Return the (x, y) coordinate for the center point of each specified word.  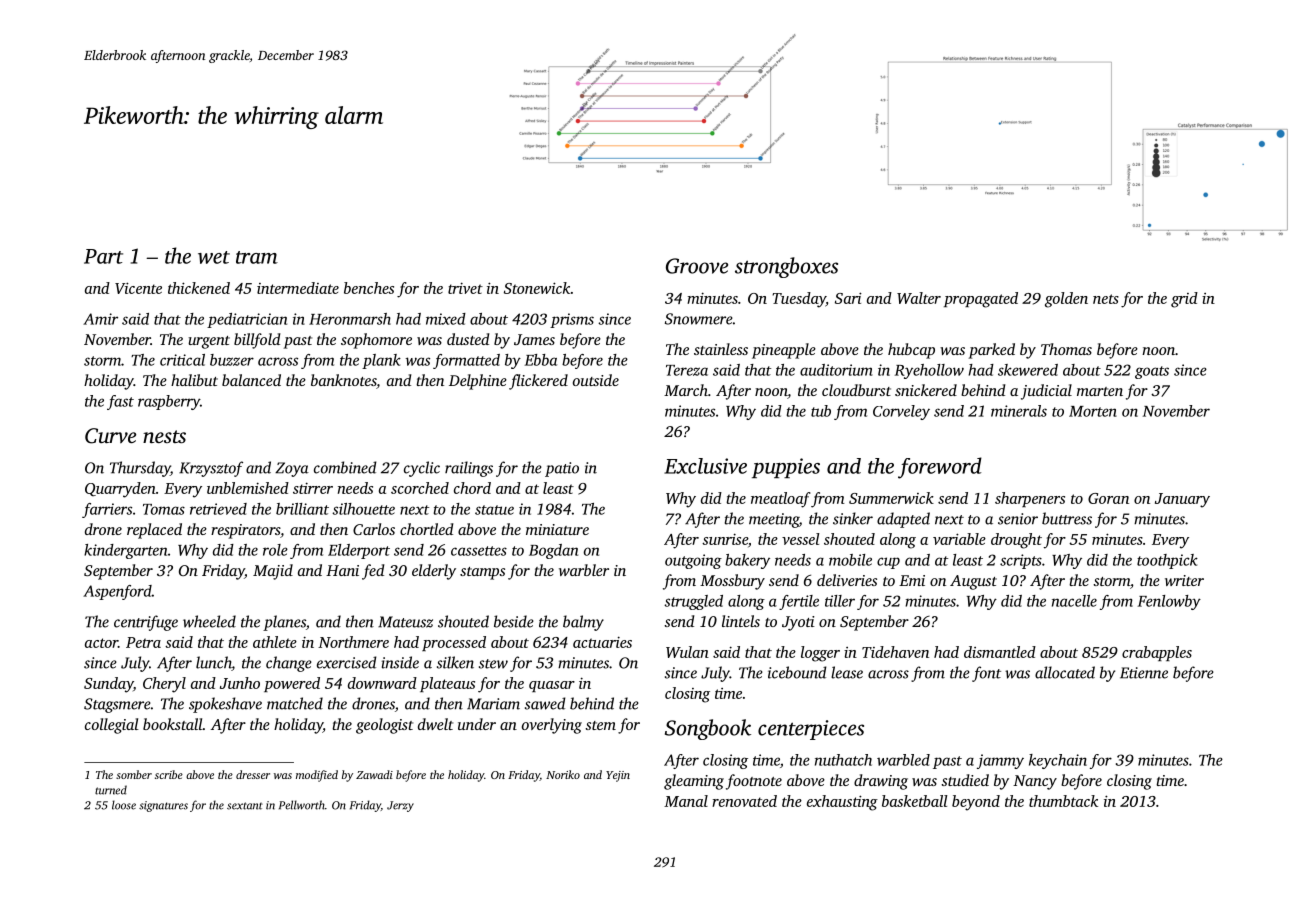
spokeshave (225, 705)
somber (134, 774)
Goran (1108, 498)
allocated (1065, 672)
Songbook (708, 729)
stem (600, 725)
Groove (697, 266)
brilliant (302, 509)
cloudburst (856, 390)
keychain (1058, 761)
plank (381, 361)
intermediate (298, 288)
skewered (1028, 370)
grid (1184, 300)
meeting (774, 520)
